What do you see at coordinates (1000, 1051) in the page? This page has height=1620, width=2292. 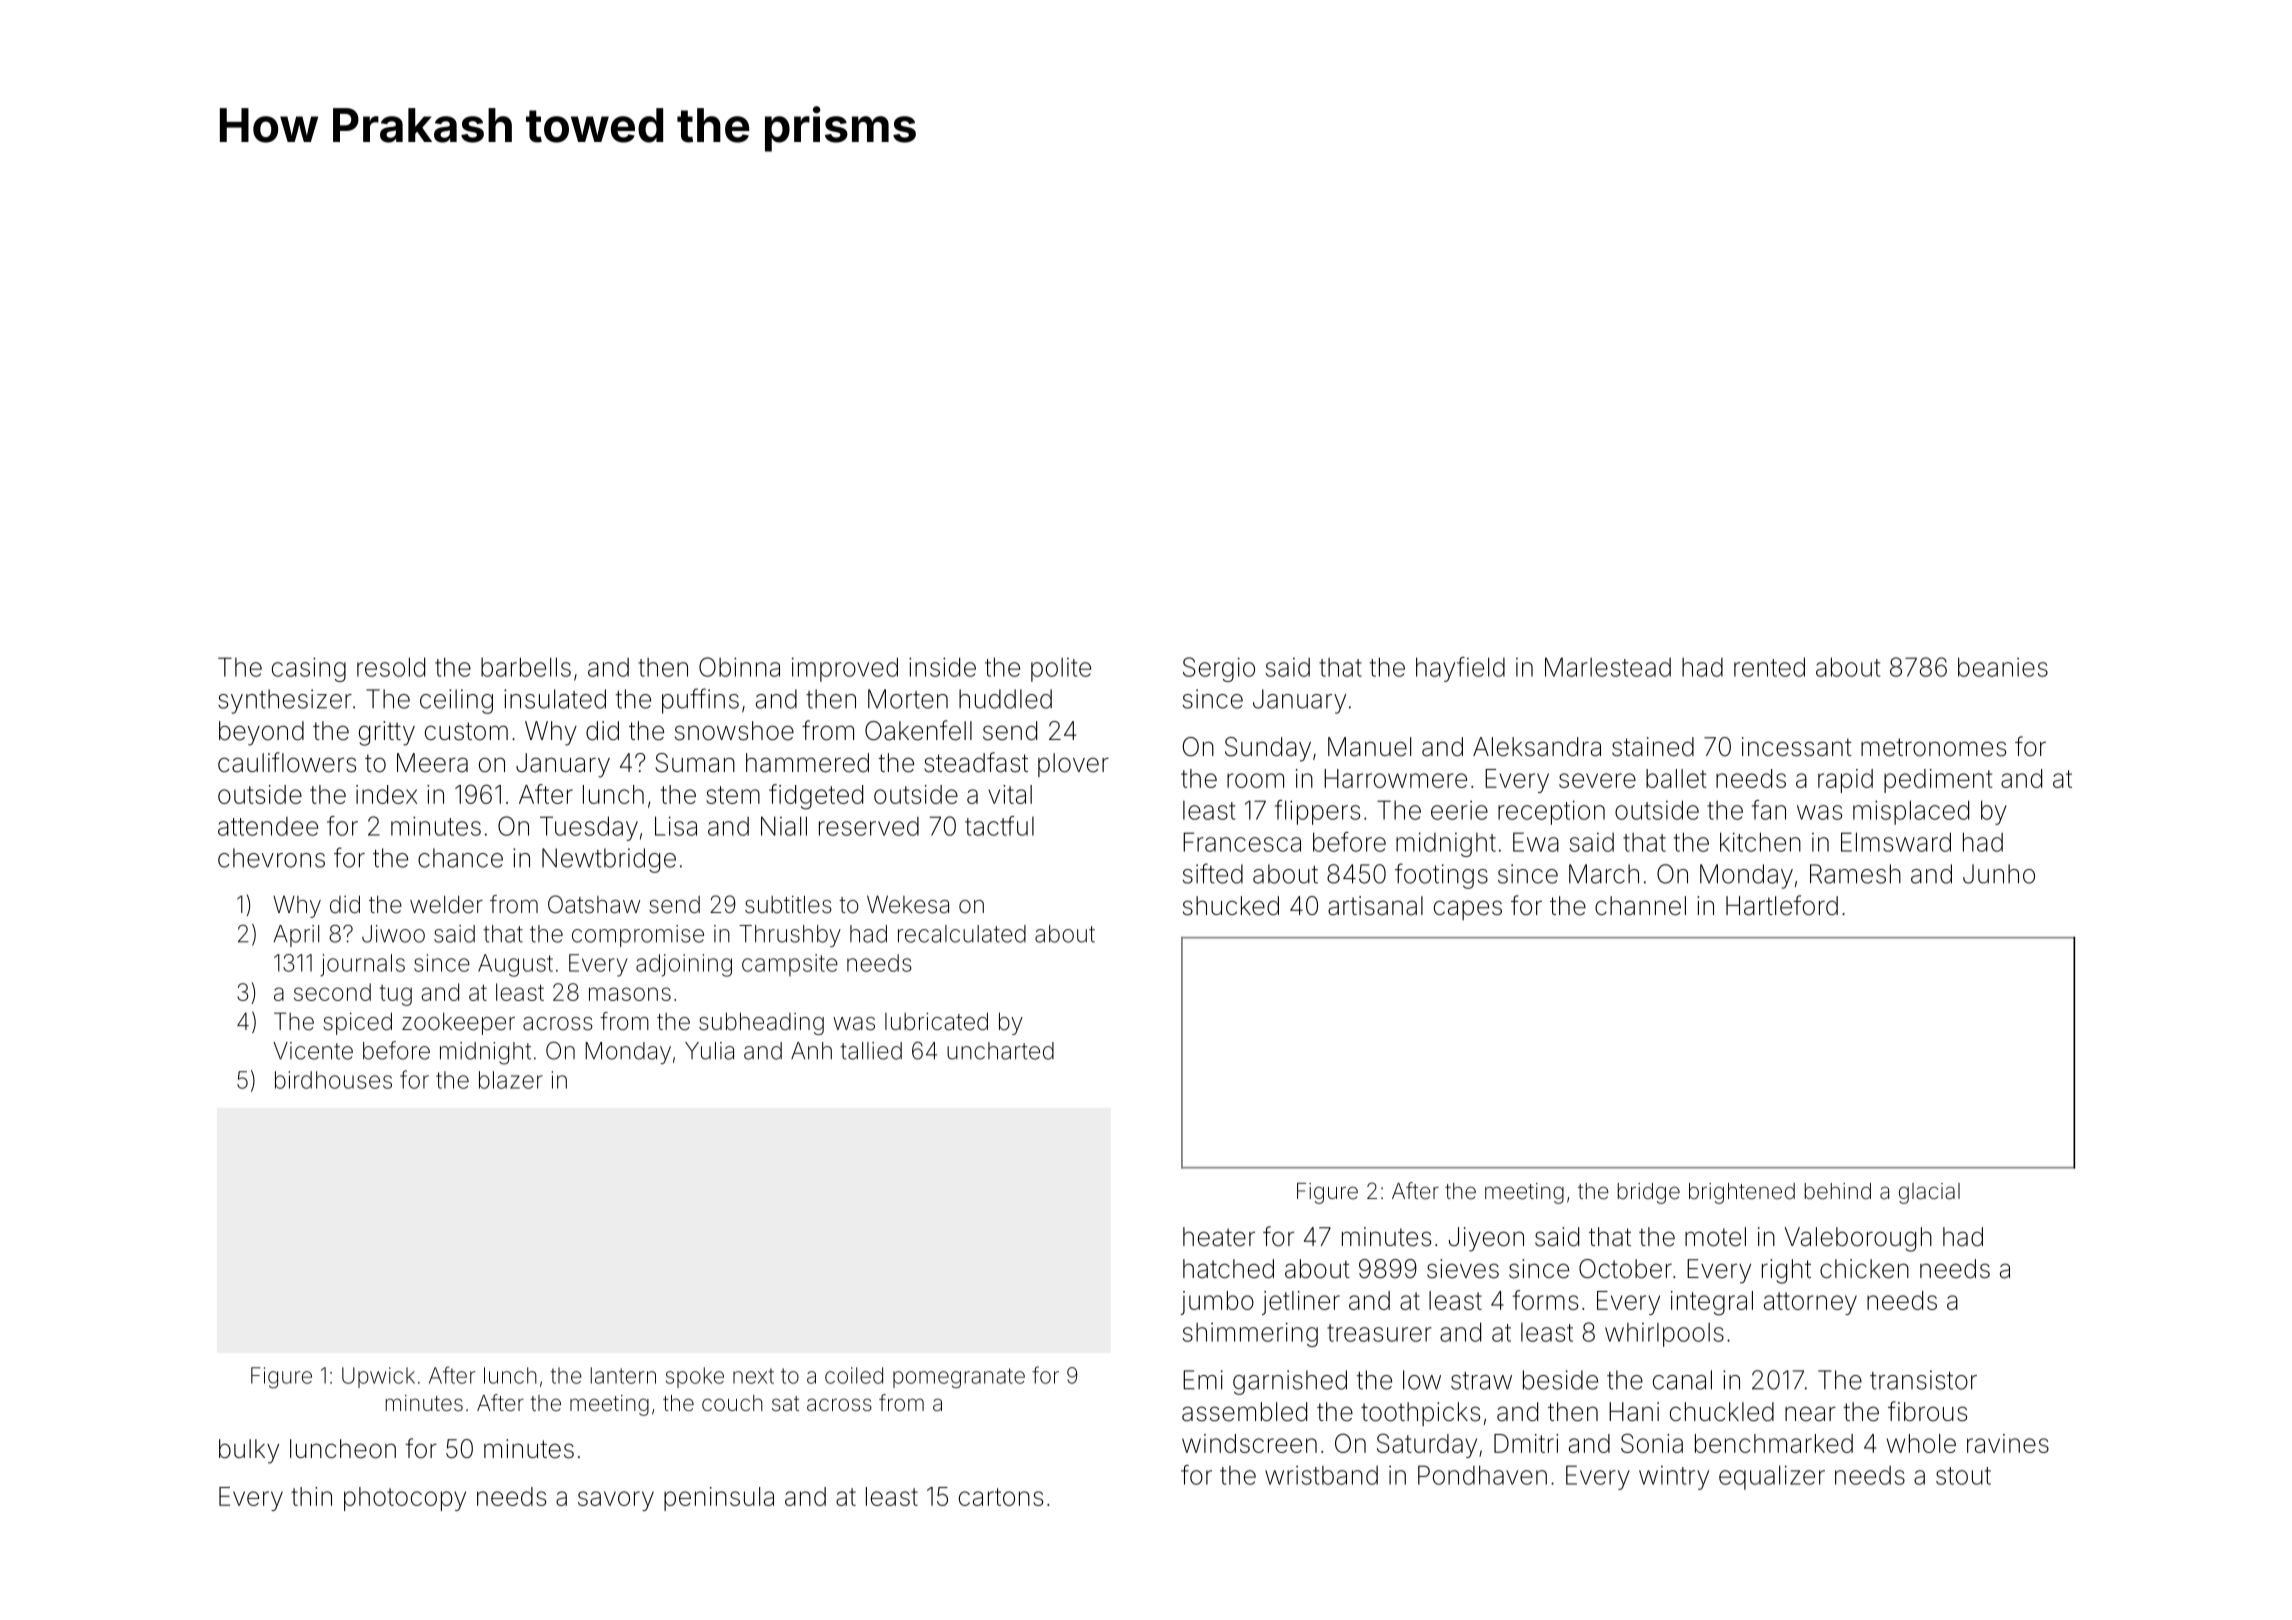 I see `uncharted` at bounding box center [1000, 1051].
